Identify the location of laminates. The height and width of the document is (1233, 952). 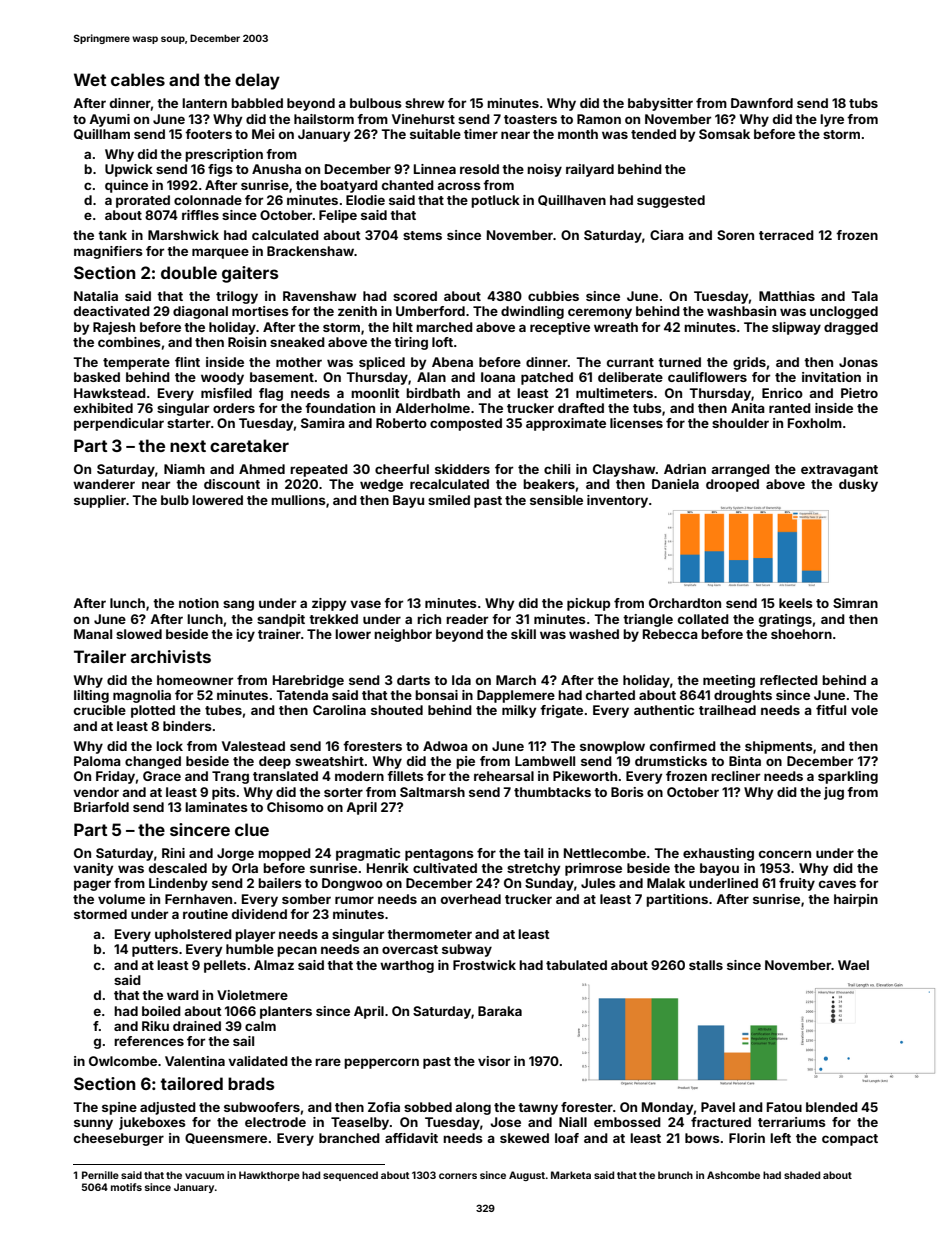
(216, 807).
